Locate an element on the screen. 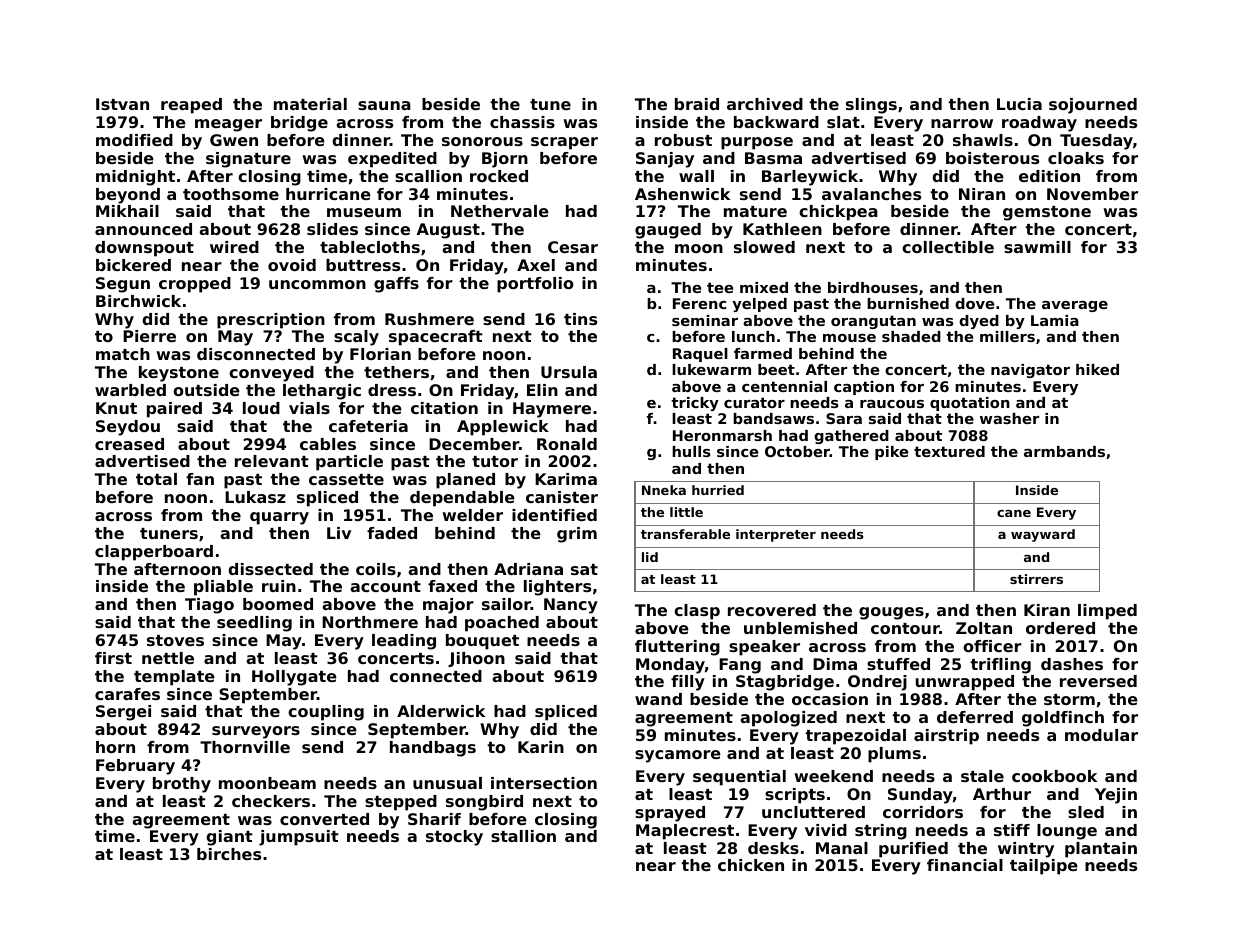 Image resolution: width=1233 pixels, height=952 pixels. stallion is located at coordinates (523, 836).
